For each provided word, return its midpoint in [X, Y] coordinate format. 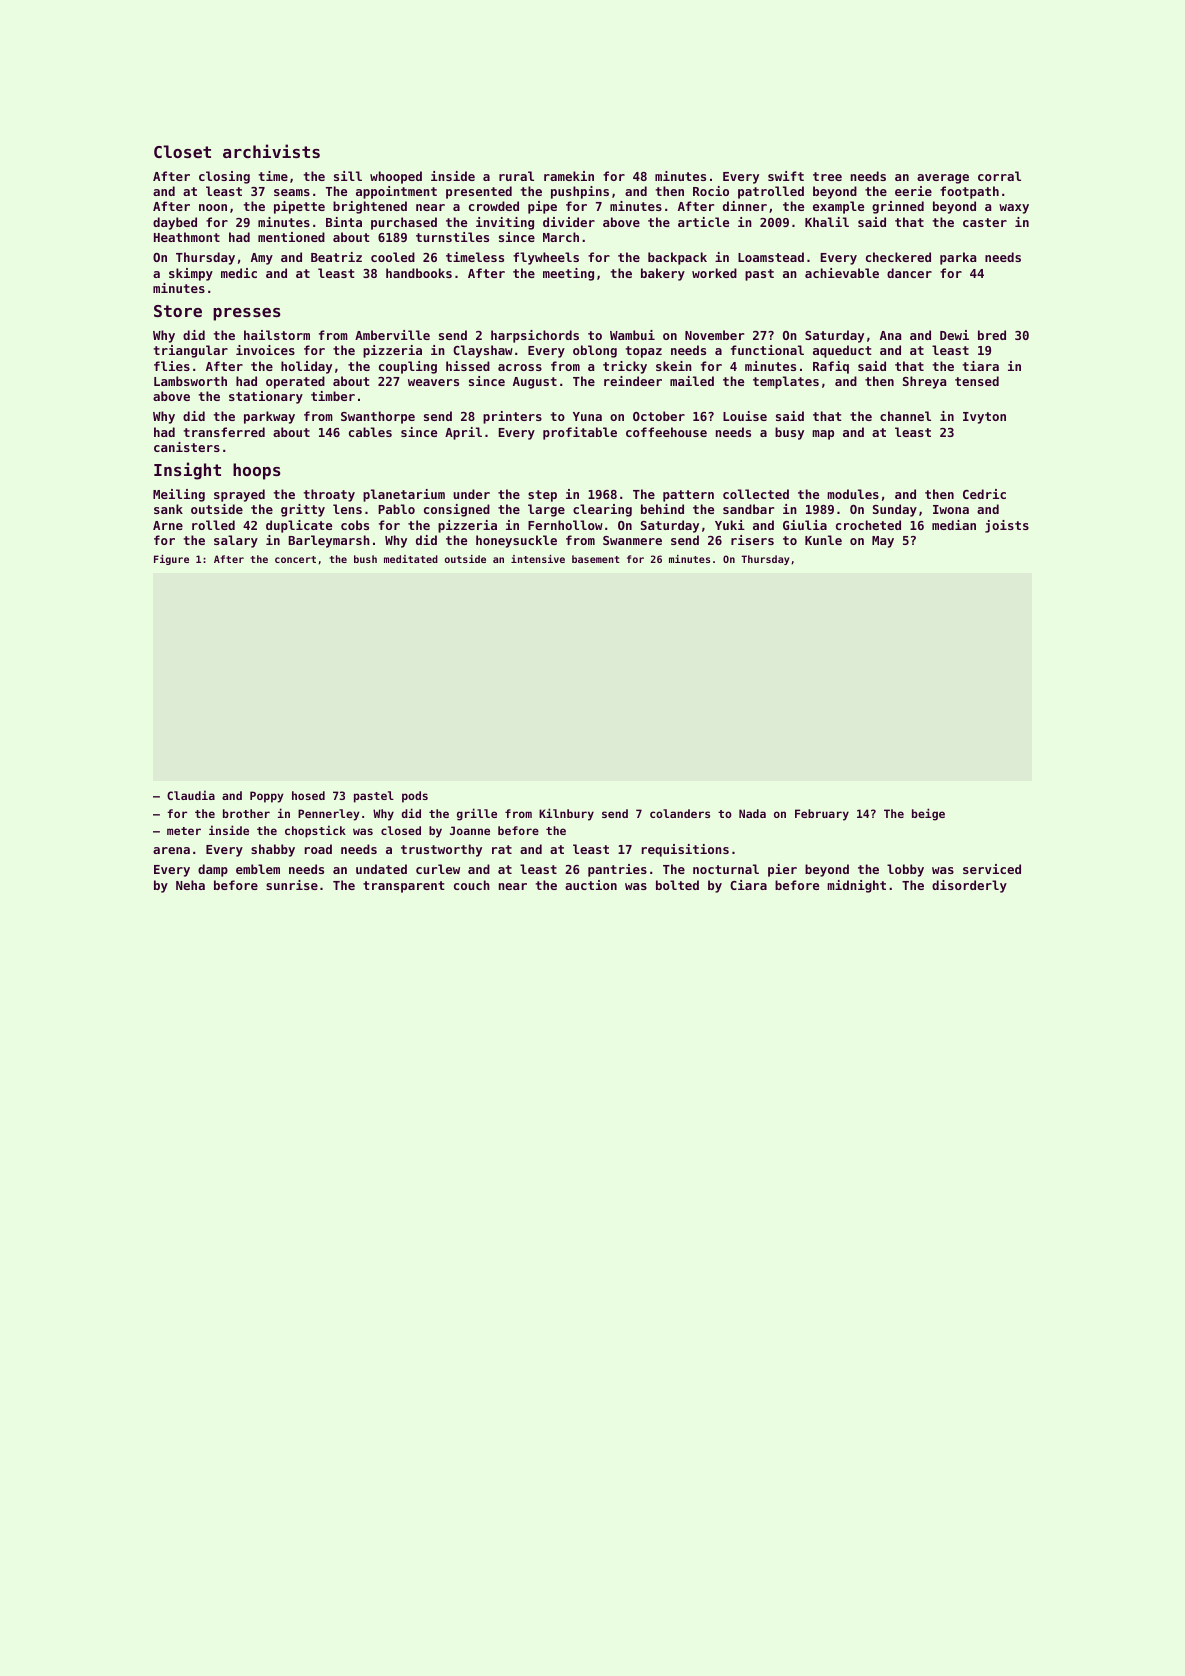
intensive [538, 559]
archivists [271, 151]
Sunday [895, 510]
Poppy [267, 797]
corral [999, 176]
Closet [182, 151]
